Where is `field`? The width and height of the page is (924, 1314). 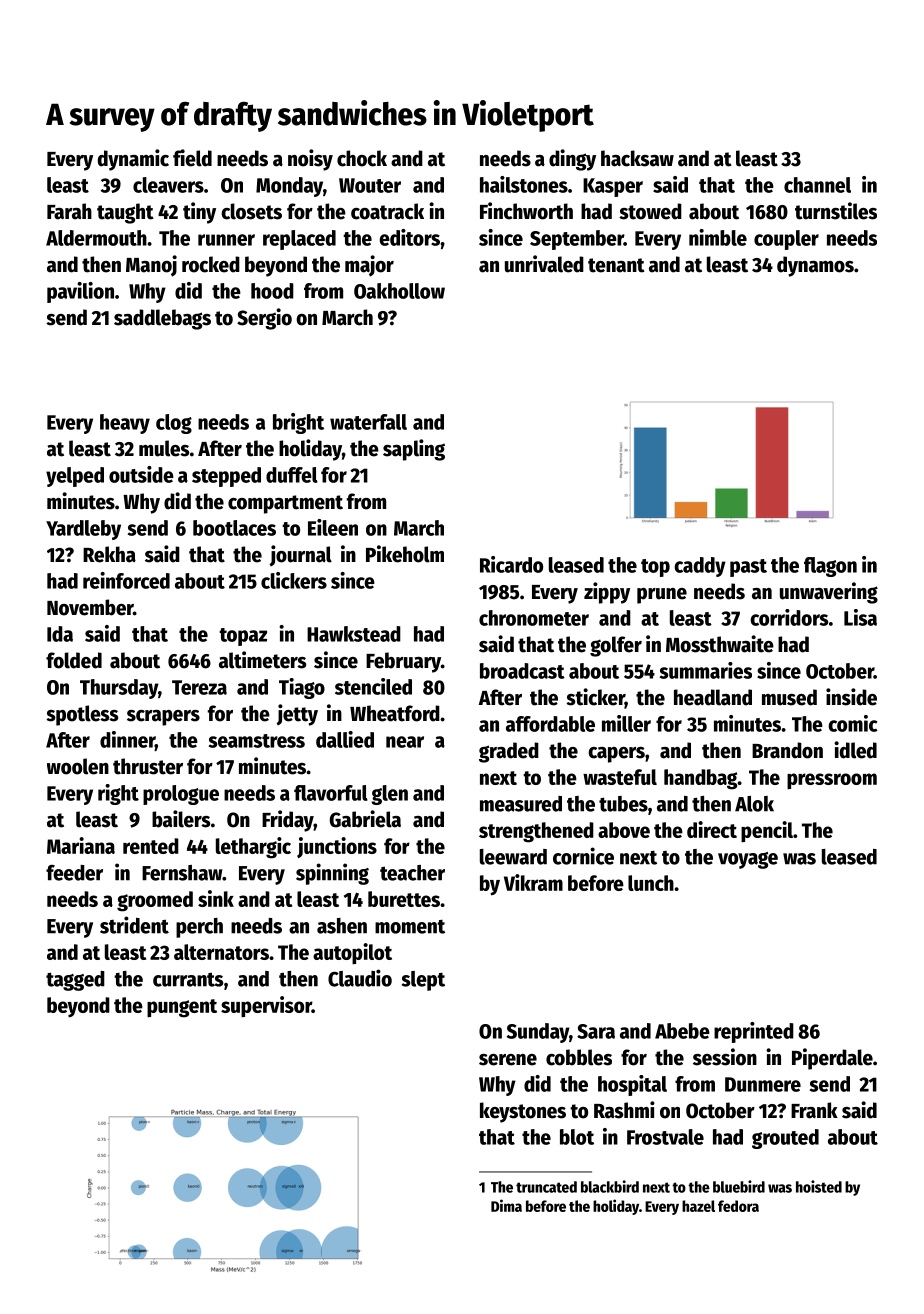
field is located at coordinates (192, 158).
